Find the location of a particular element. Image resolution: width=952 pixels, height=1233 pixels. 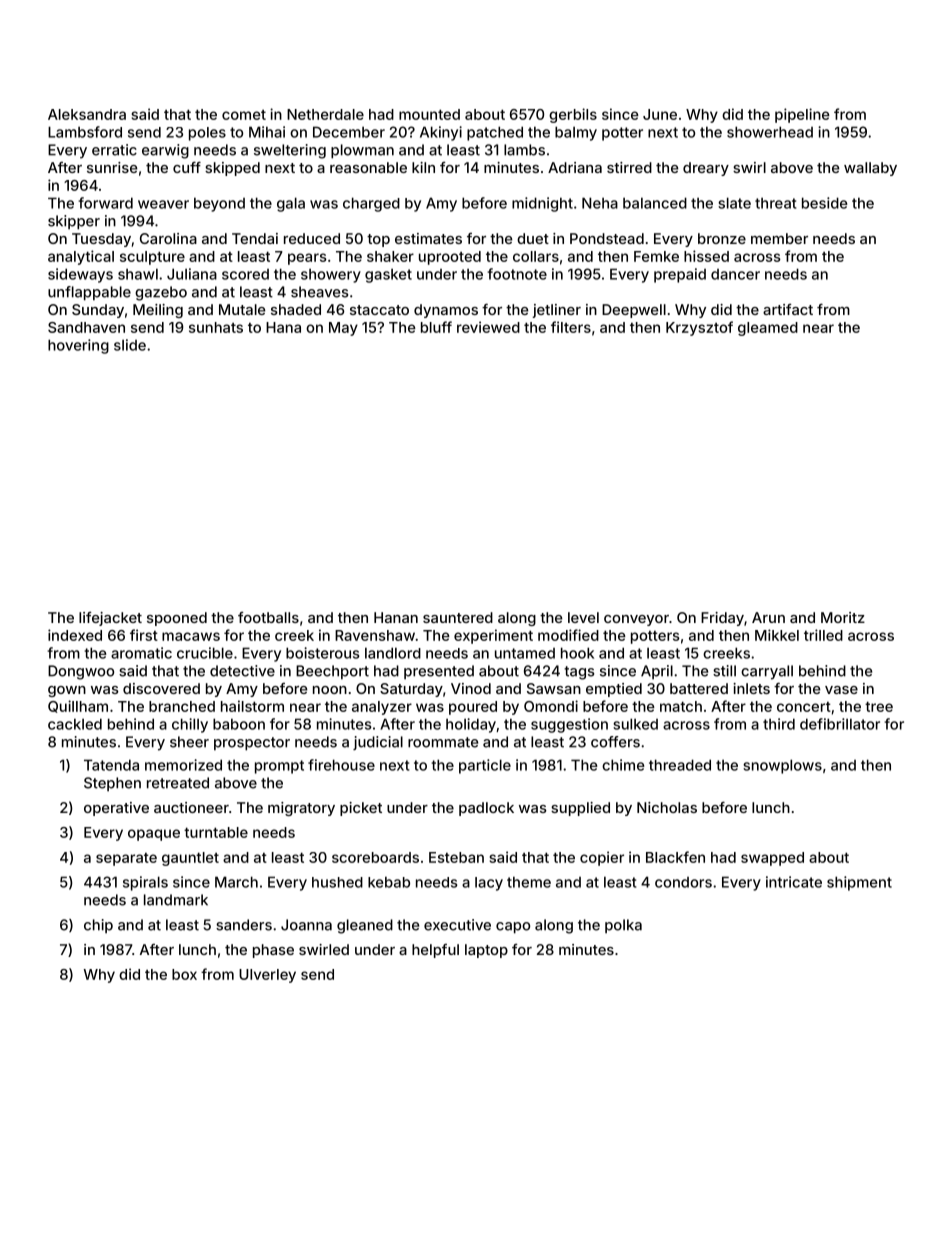

Omondi is located at coordinates (551, 706).
